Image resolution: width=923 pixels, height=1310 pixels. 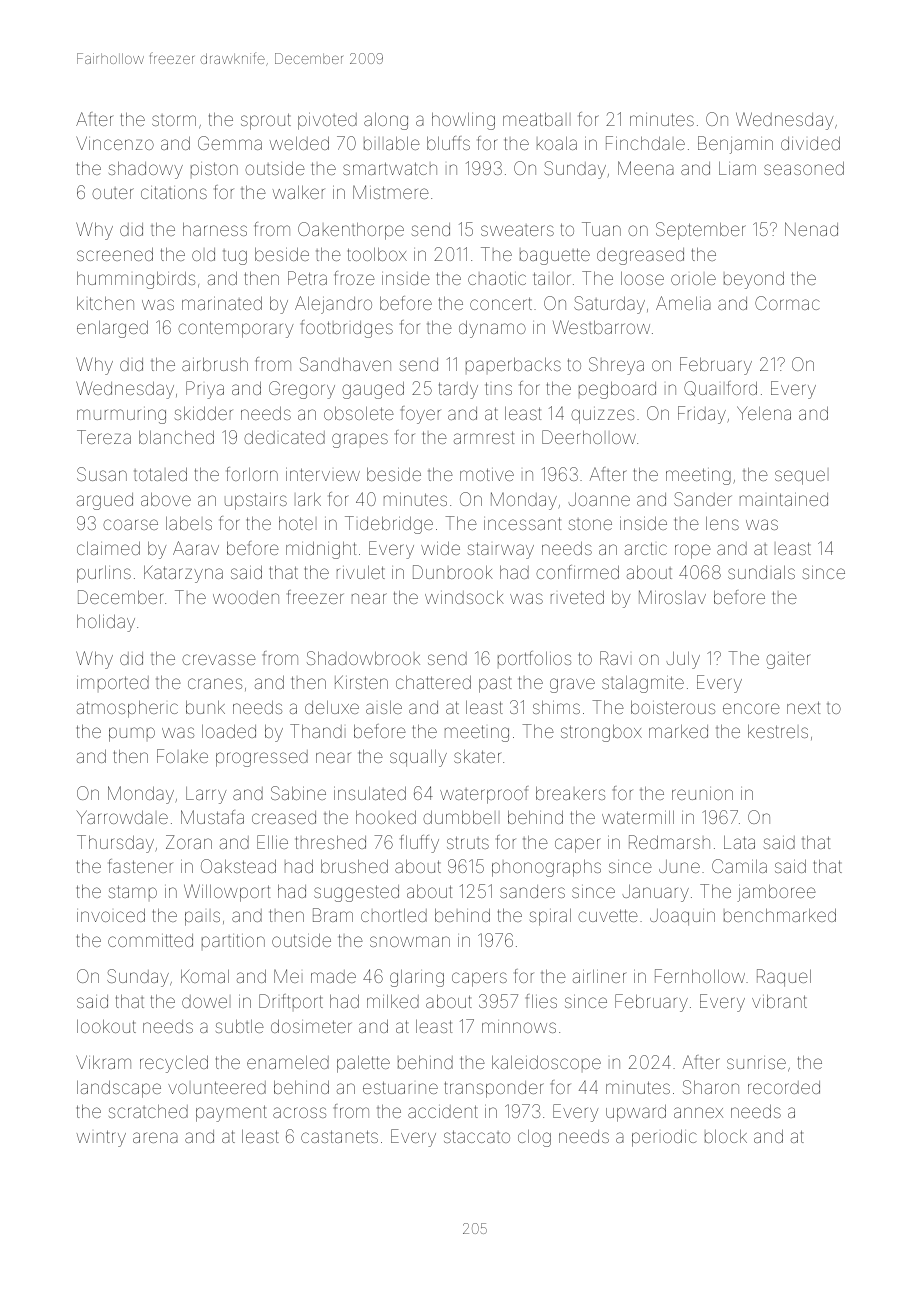 I want to click on Benjamin, so click(x=735, y=145).
